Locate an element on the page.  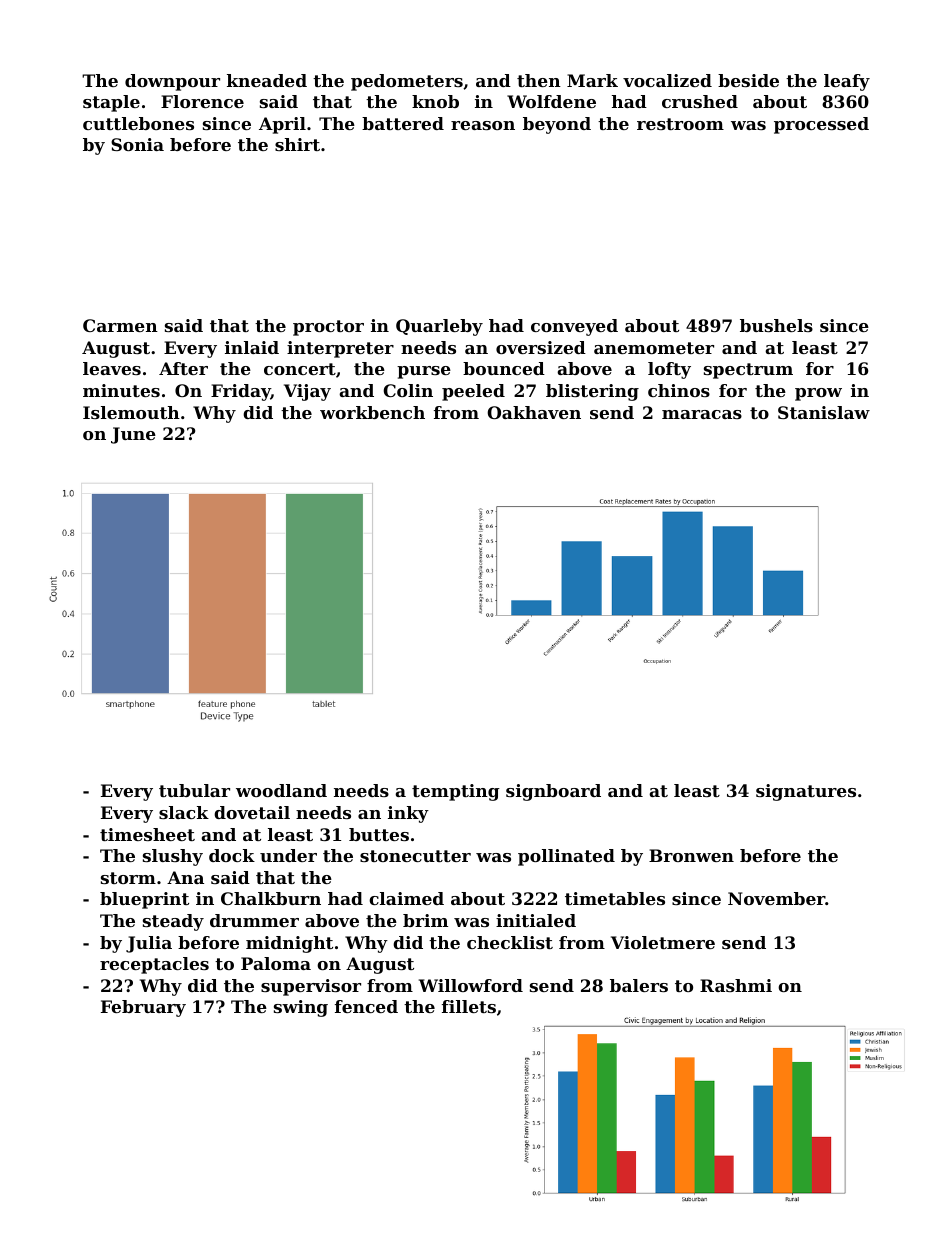
pedometers is located at coordinates (407, 82).
